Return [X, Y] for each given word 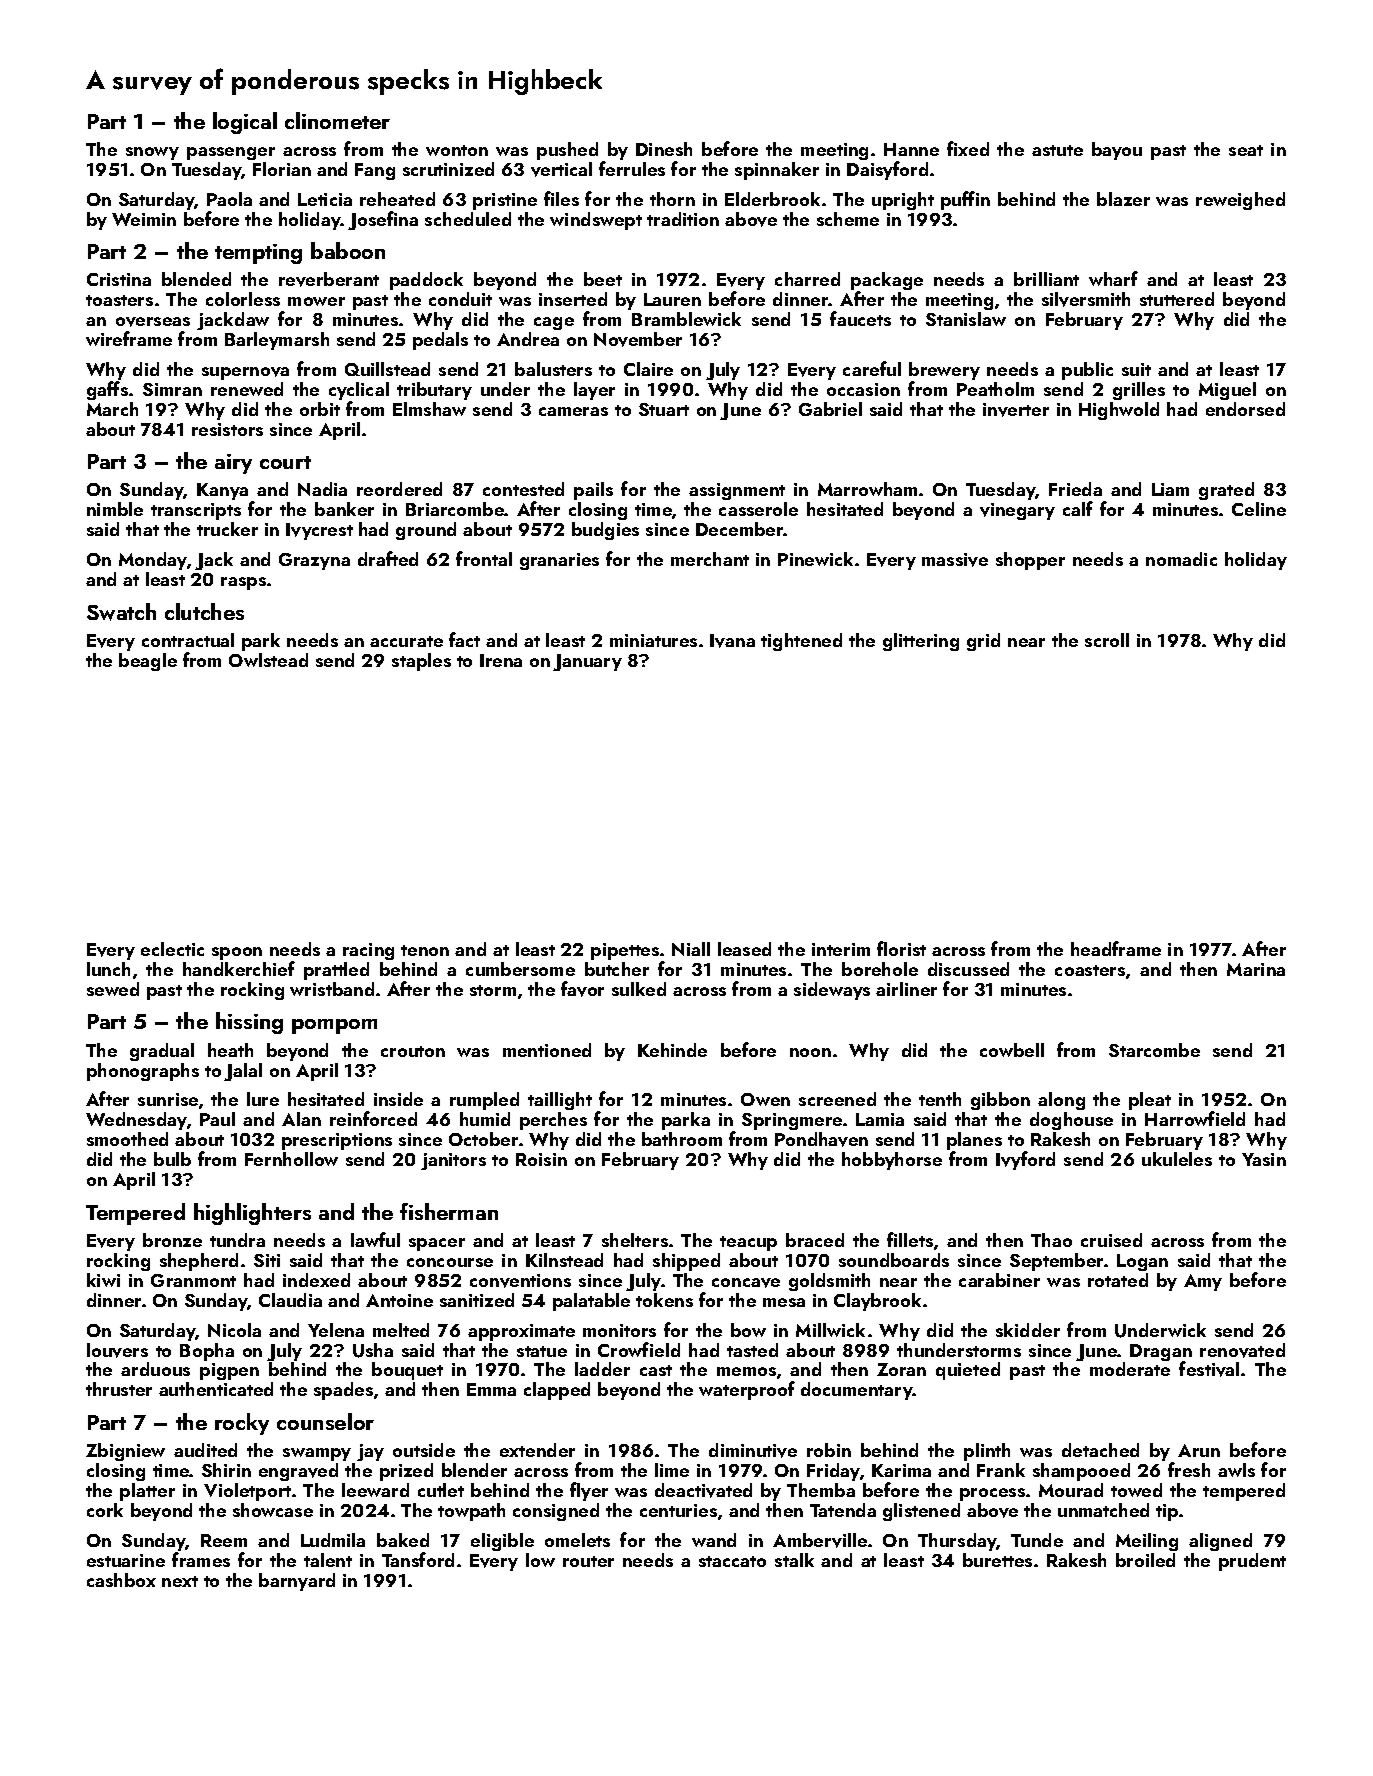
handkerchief [239, 969]
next [180, 1581]
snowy [152, 153]
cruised [1111, 1240]
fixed [968, 148]
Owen [765, 1099]
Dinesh [664, 149]
